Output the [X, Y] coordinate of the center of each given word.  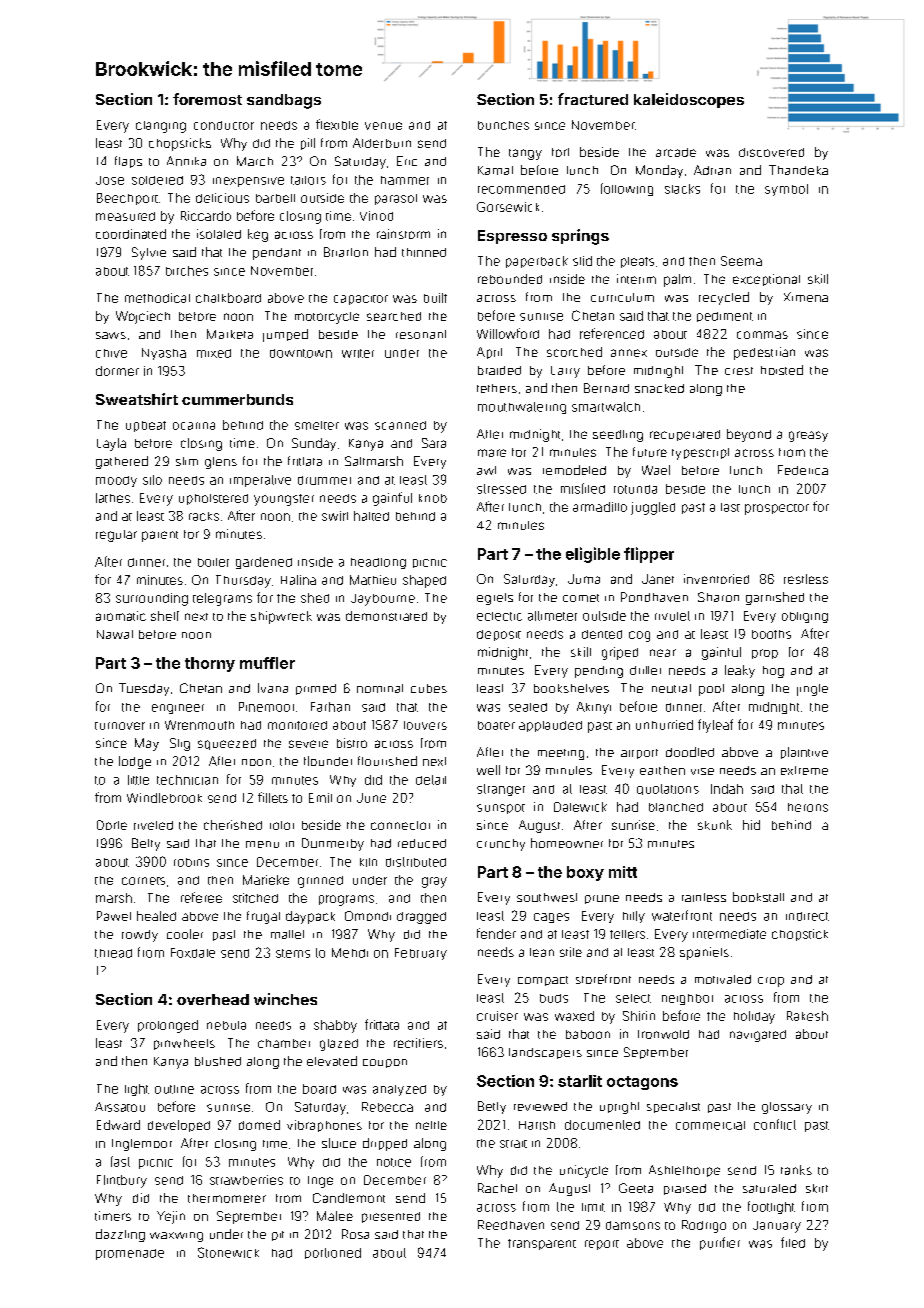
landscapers [545, 1053]
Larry [565, 372]
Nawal [115, 634]
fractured [593, 99]
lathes [113, 498]
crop [771, 982]
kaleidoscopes [689, 100]
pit [278, 1236]
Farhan [330, 707]
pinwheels [184, 1044]
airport [639, 754]
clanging [161, 127]
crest [739, 371]
